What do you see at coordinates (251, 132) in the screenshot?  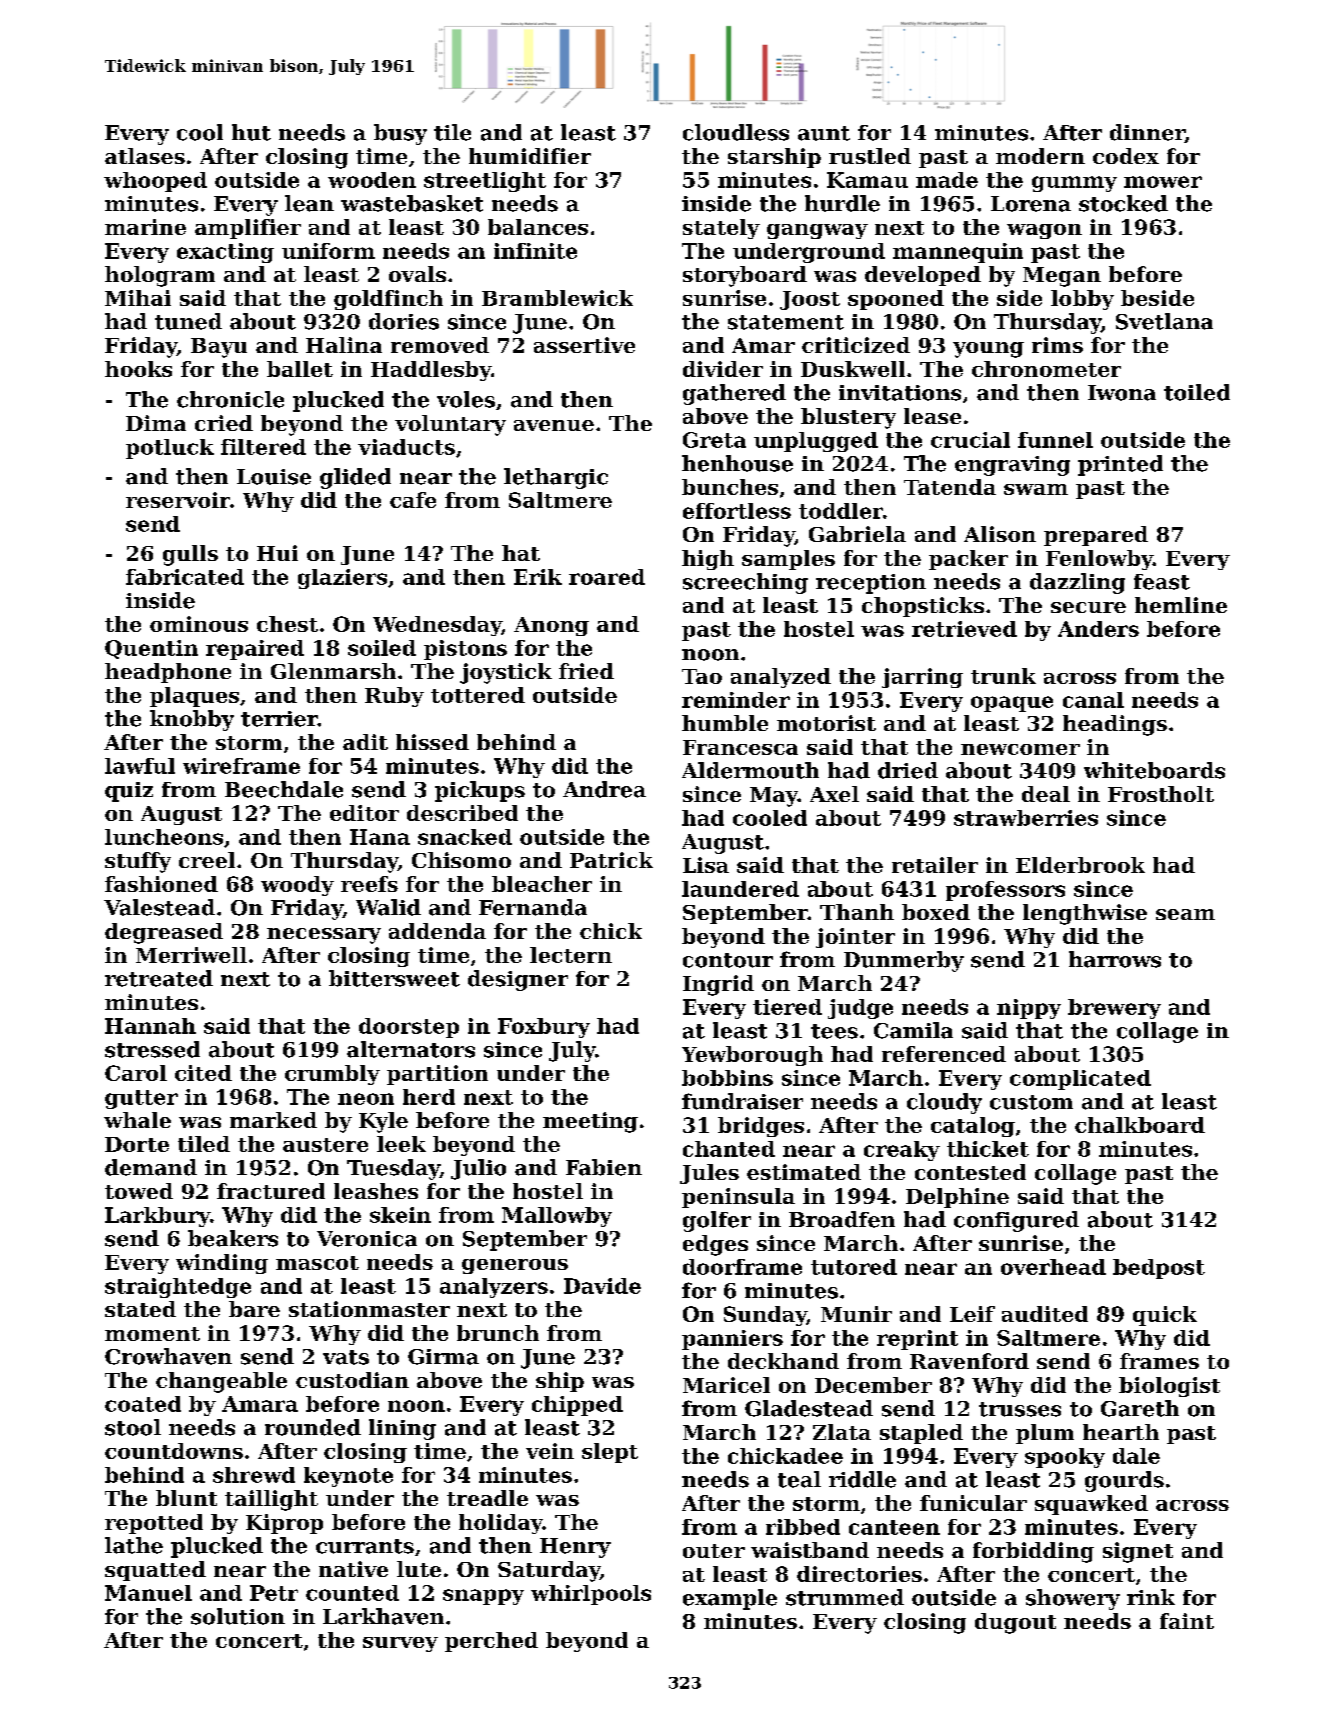 I see `hut` at bounding box center [251, 132].
